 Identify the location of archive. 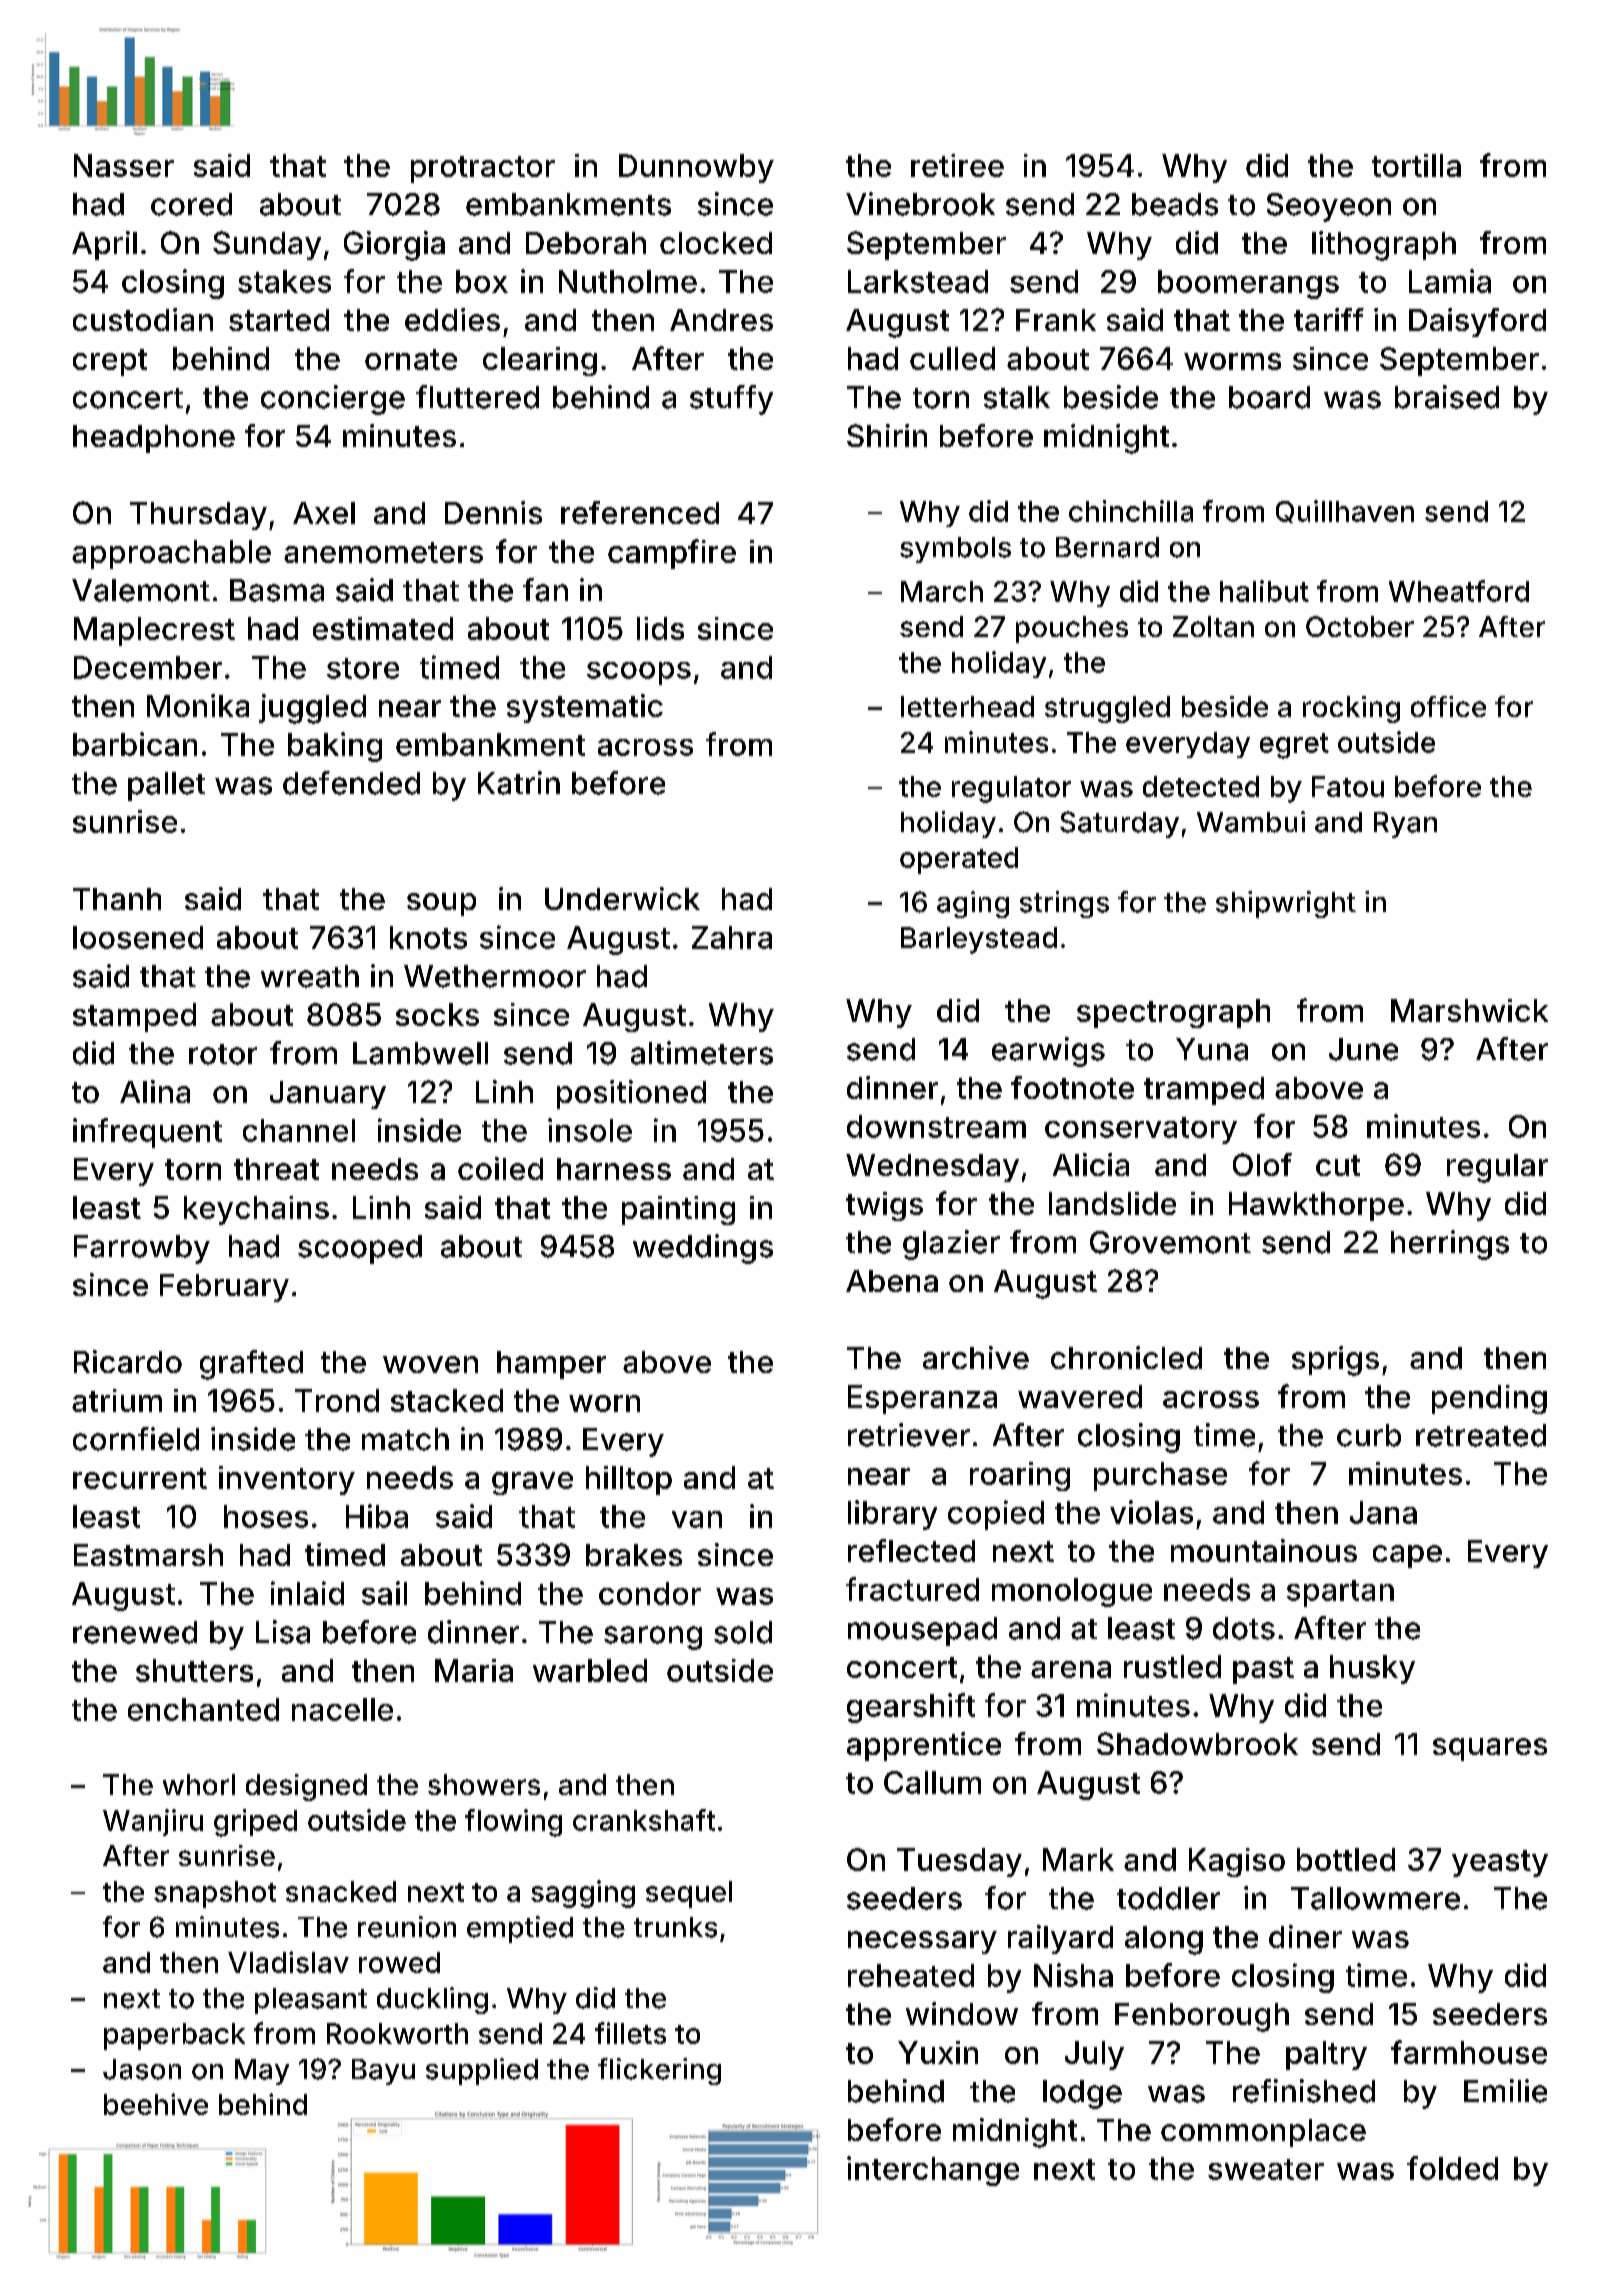
(976, 1357).
